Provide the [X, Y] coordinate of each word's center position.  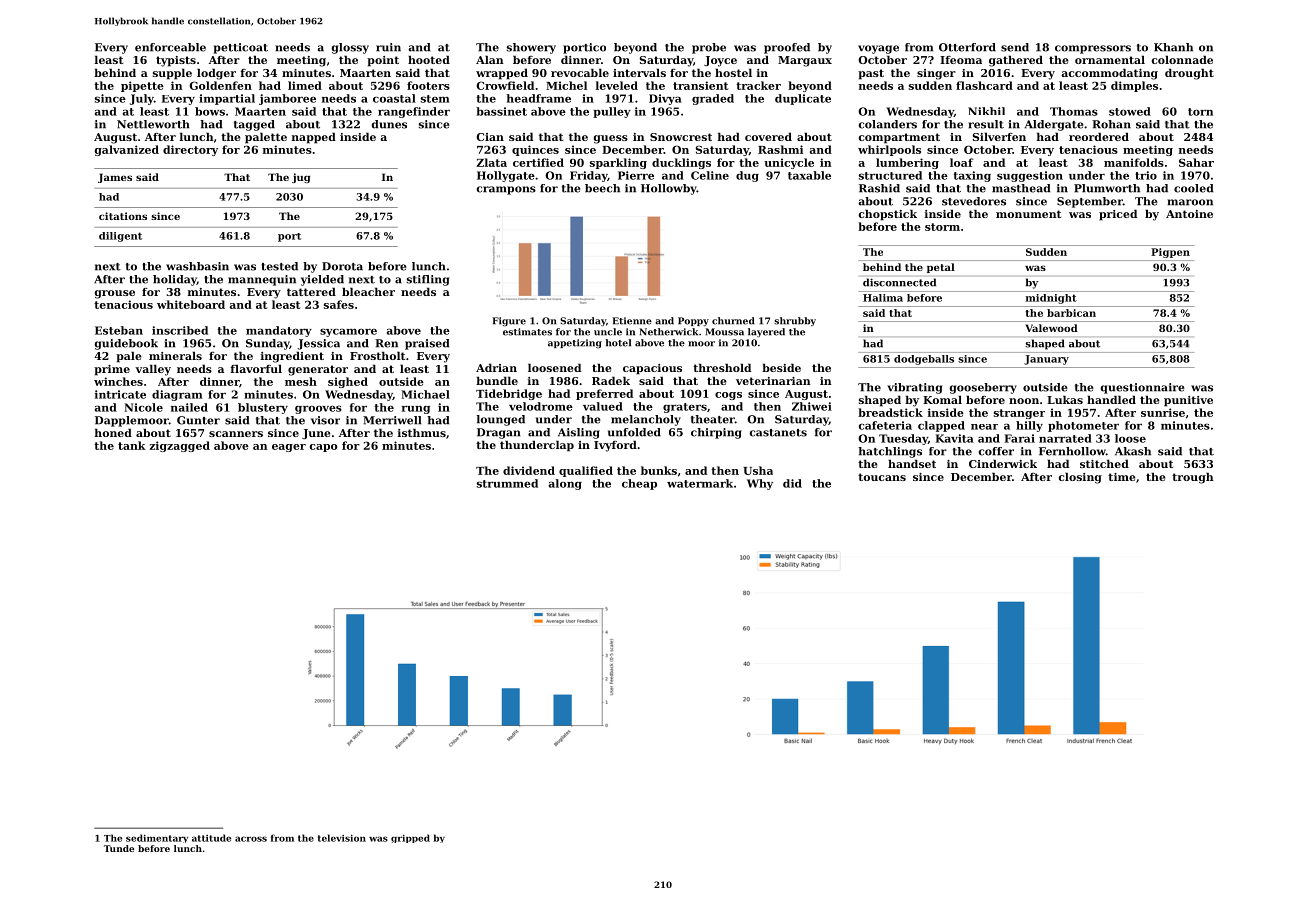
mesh [301, 381]
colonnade [1182, 59]
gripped [410, 838]
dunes [389, 124]
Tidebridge [509, 394]
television [342, 838]
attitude [211, 838]
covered [768, 136]
